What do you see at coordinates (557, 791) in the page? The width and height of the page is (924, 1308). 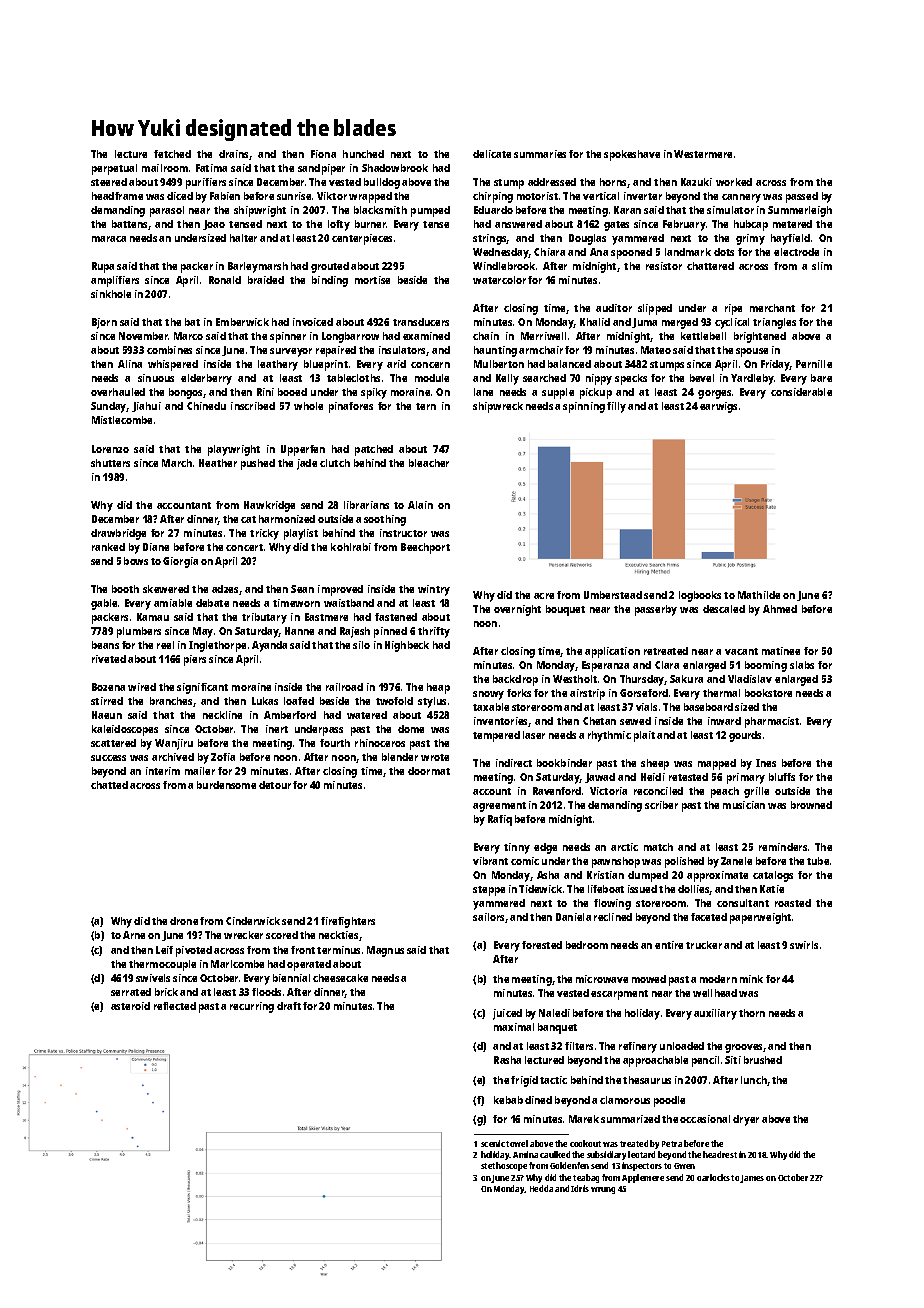 I see `Ravenford` at bounding box center [557, 791].
